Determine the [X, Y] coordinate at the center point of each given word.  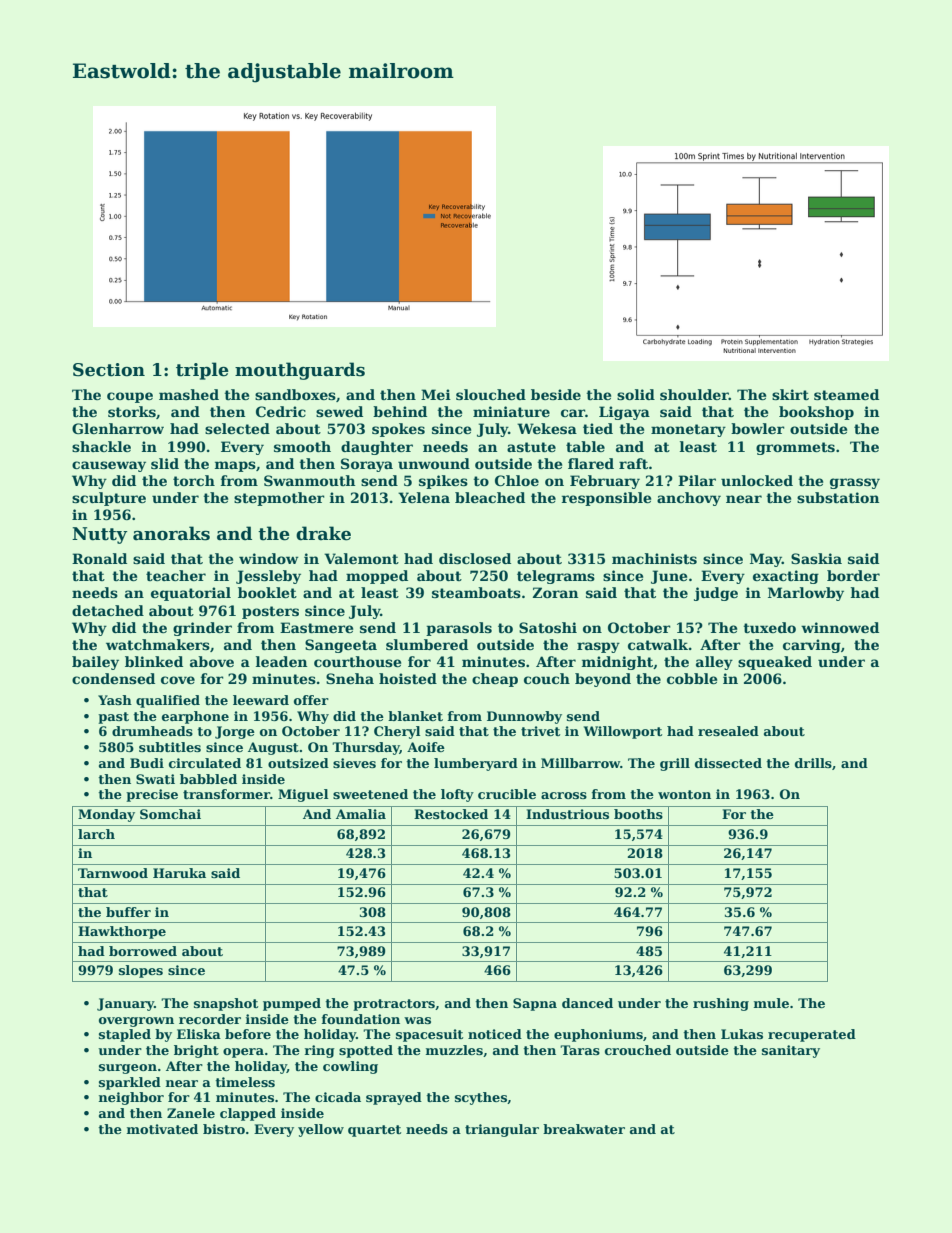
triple [202, 371]
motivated [162, 1129]
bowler [758, 428]
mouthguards [300, 371]
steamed [846, 394]
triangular [502, 1130]
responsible [606, 499]
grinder [202, 629]
